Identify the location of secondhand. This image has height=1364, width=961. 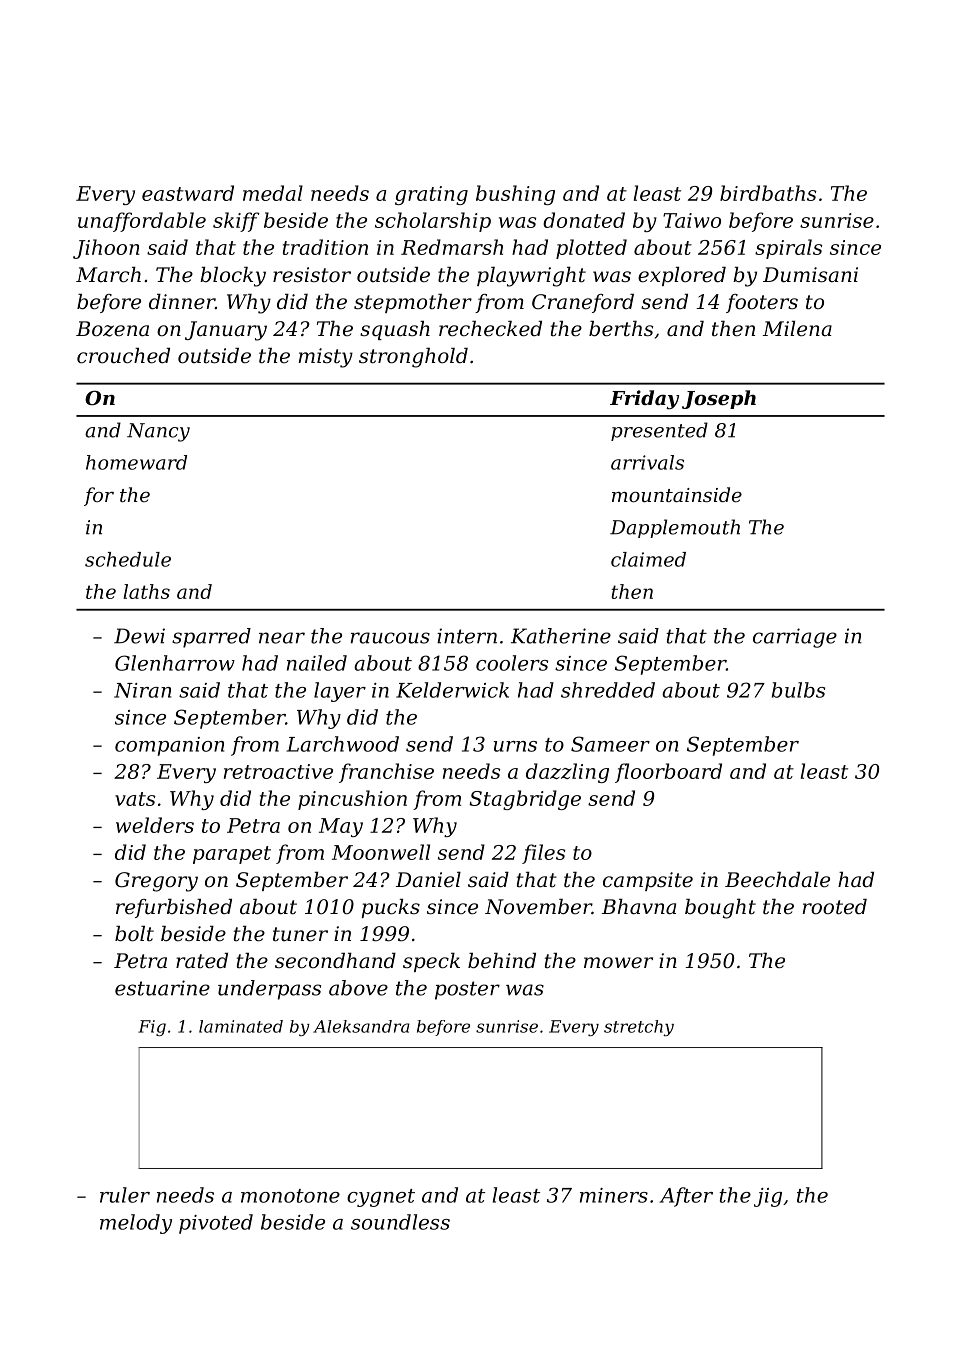
(335, 961).
